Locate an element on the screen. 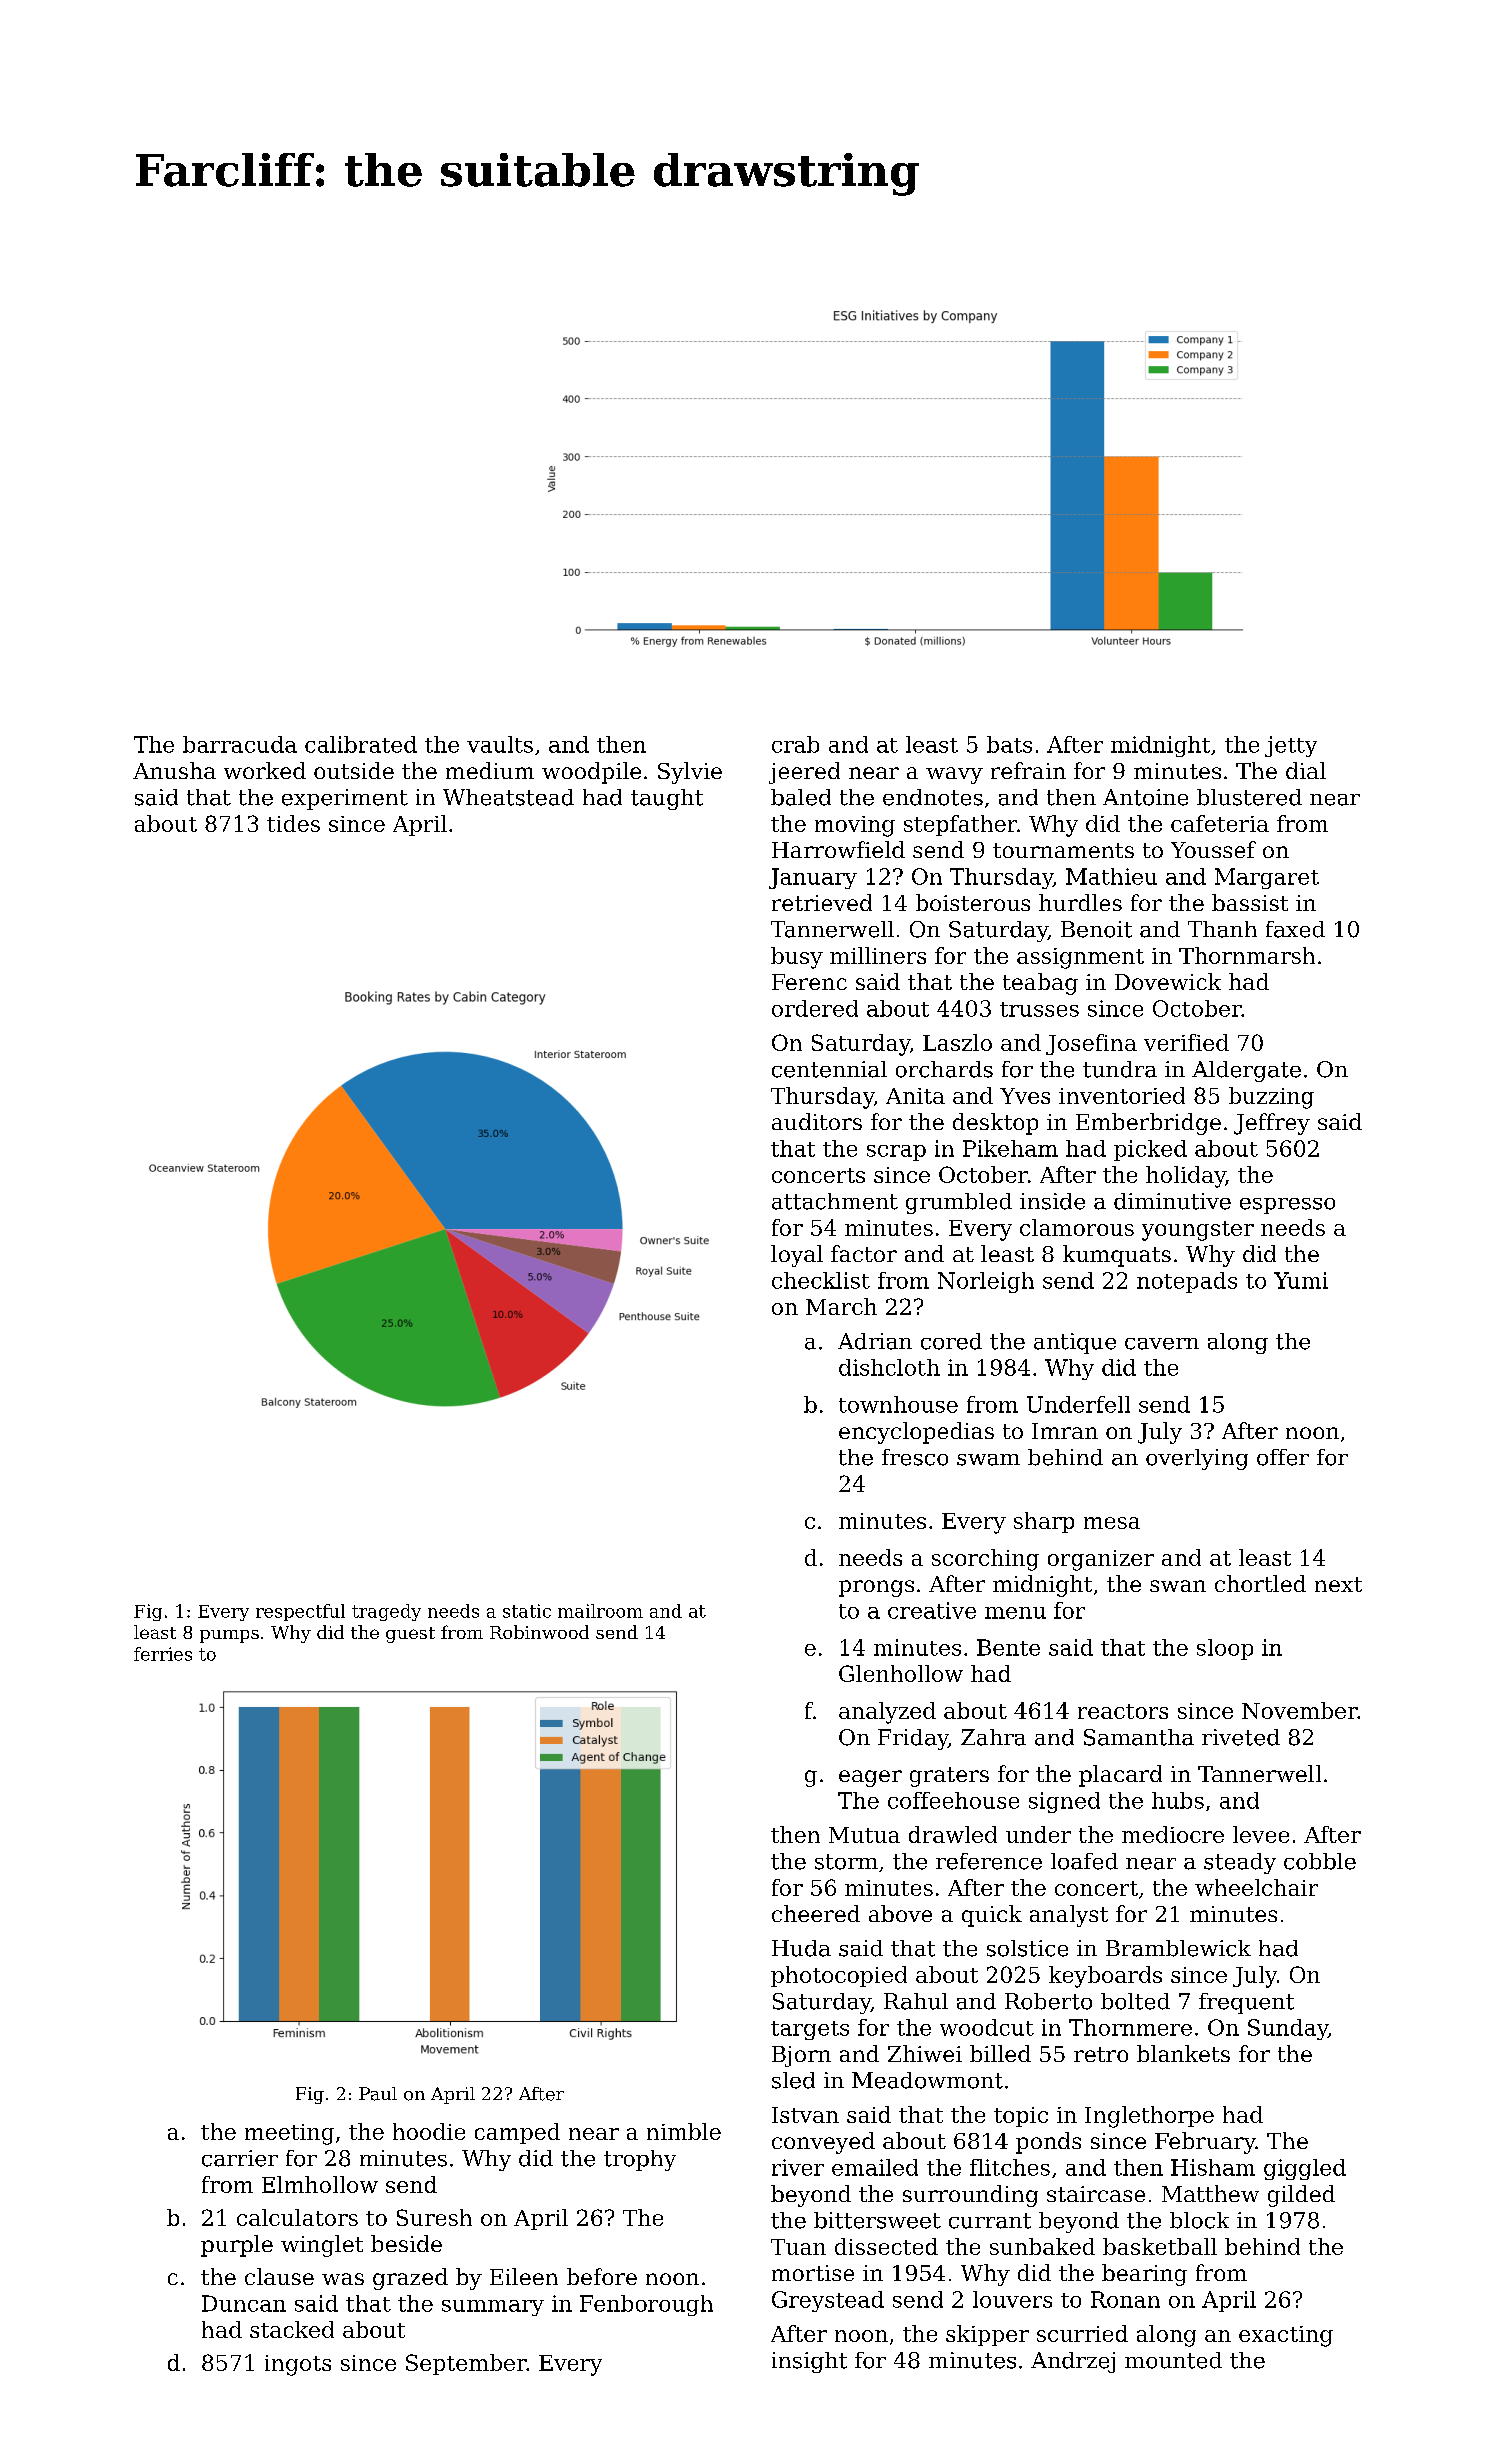 This screenshot has width=1496, height=2464. giggled is located at coordinates (1305, 2169).
